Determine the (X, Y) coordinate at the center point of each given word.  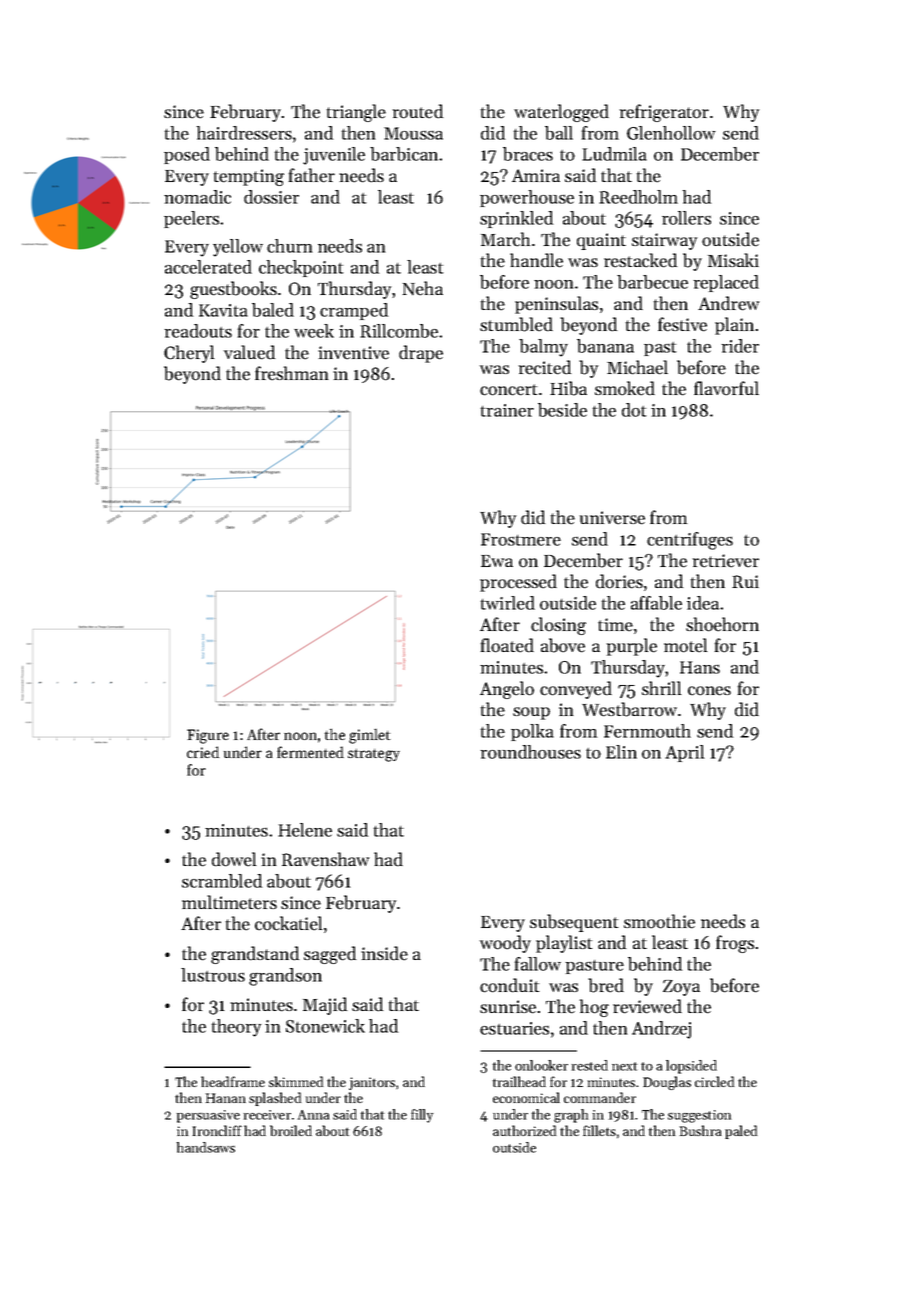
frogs (735, 944)
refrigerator (664, 113)
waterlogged (561, 113)
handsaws (206, 1147)
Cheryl (189, 354)
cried (203, 752)
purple (632, 647)
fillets (599, 1130)
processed (518, 583)
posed (187, 155)
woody (505, 944)
